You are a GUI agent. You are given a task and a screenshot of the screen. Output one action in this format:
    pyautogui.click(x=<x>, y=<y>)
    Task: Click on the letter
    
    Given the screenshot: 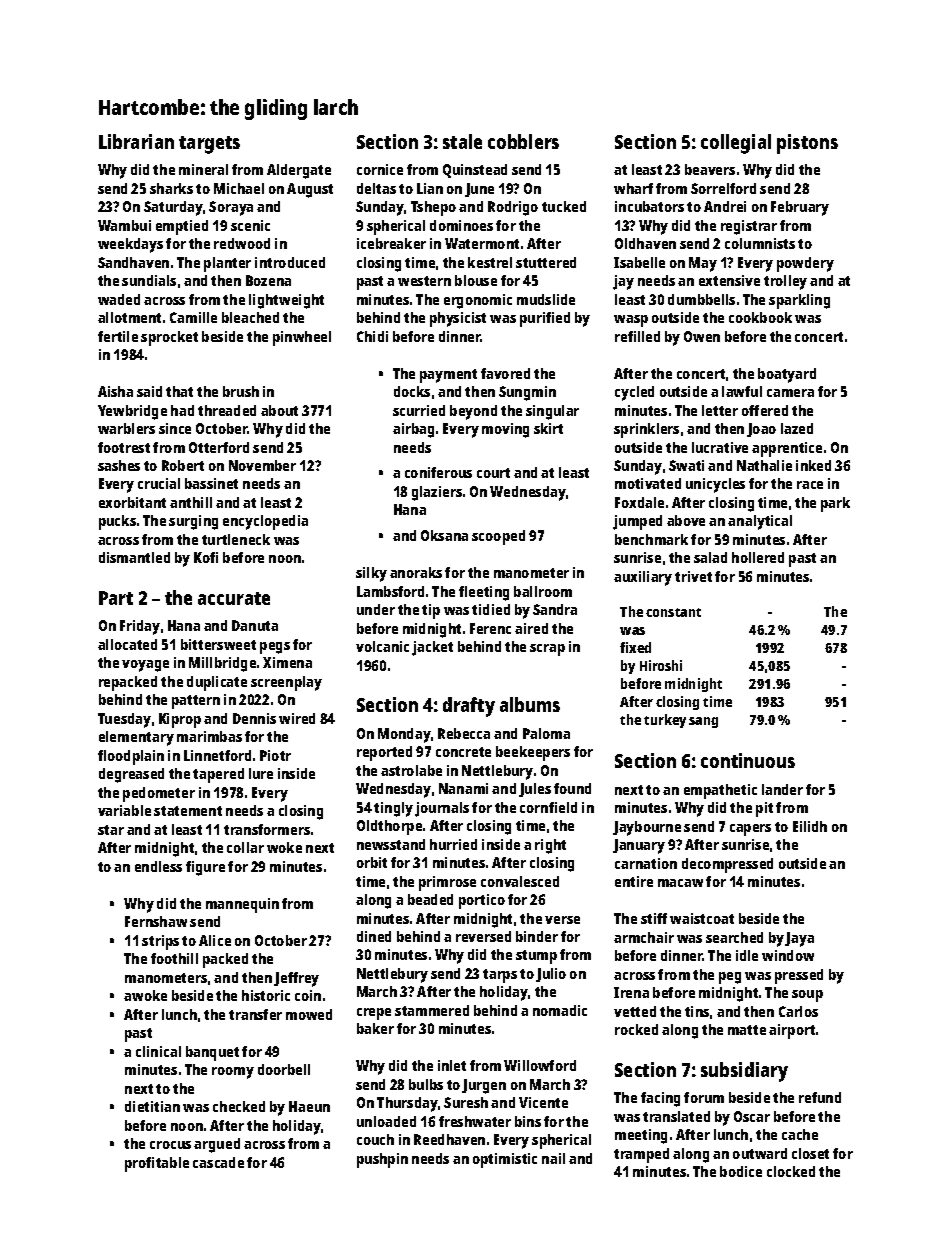 What is the action you would take?
    pyautogui.click(x=720, y=410)
